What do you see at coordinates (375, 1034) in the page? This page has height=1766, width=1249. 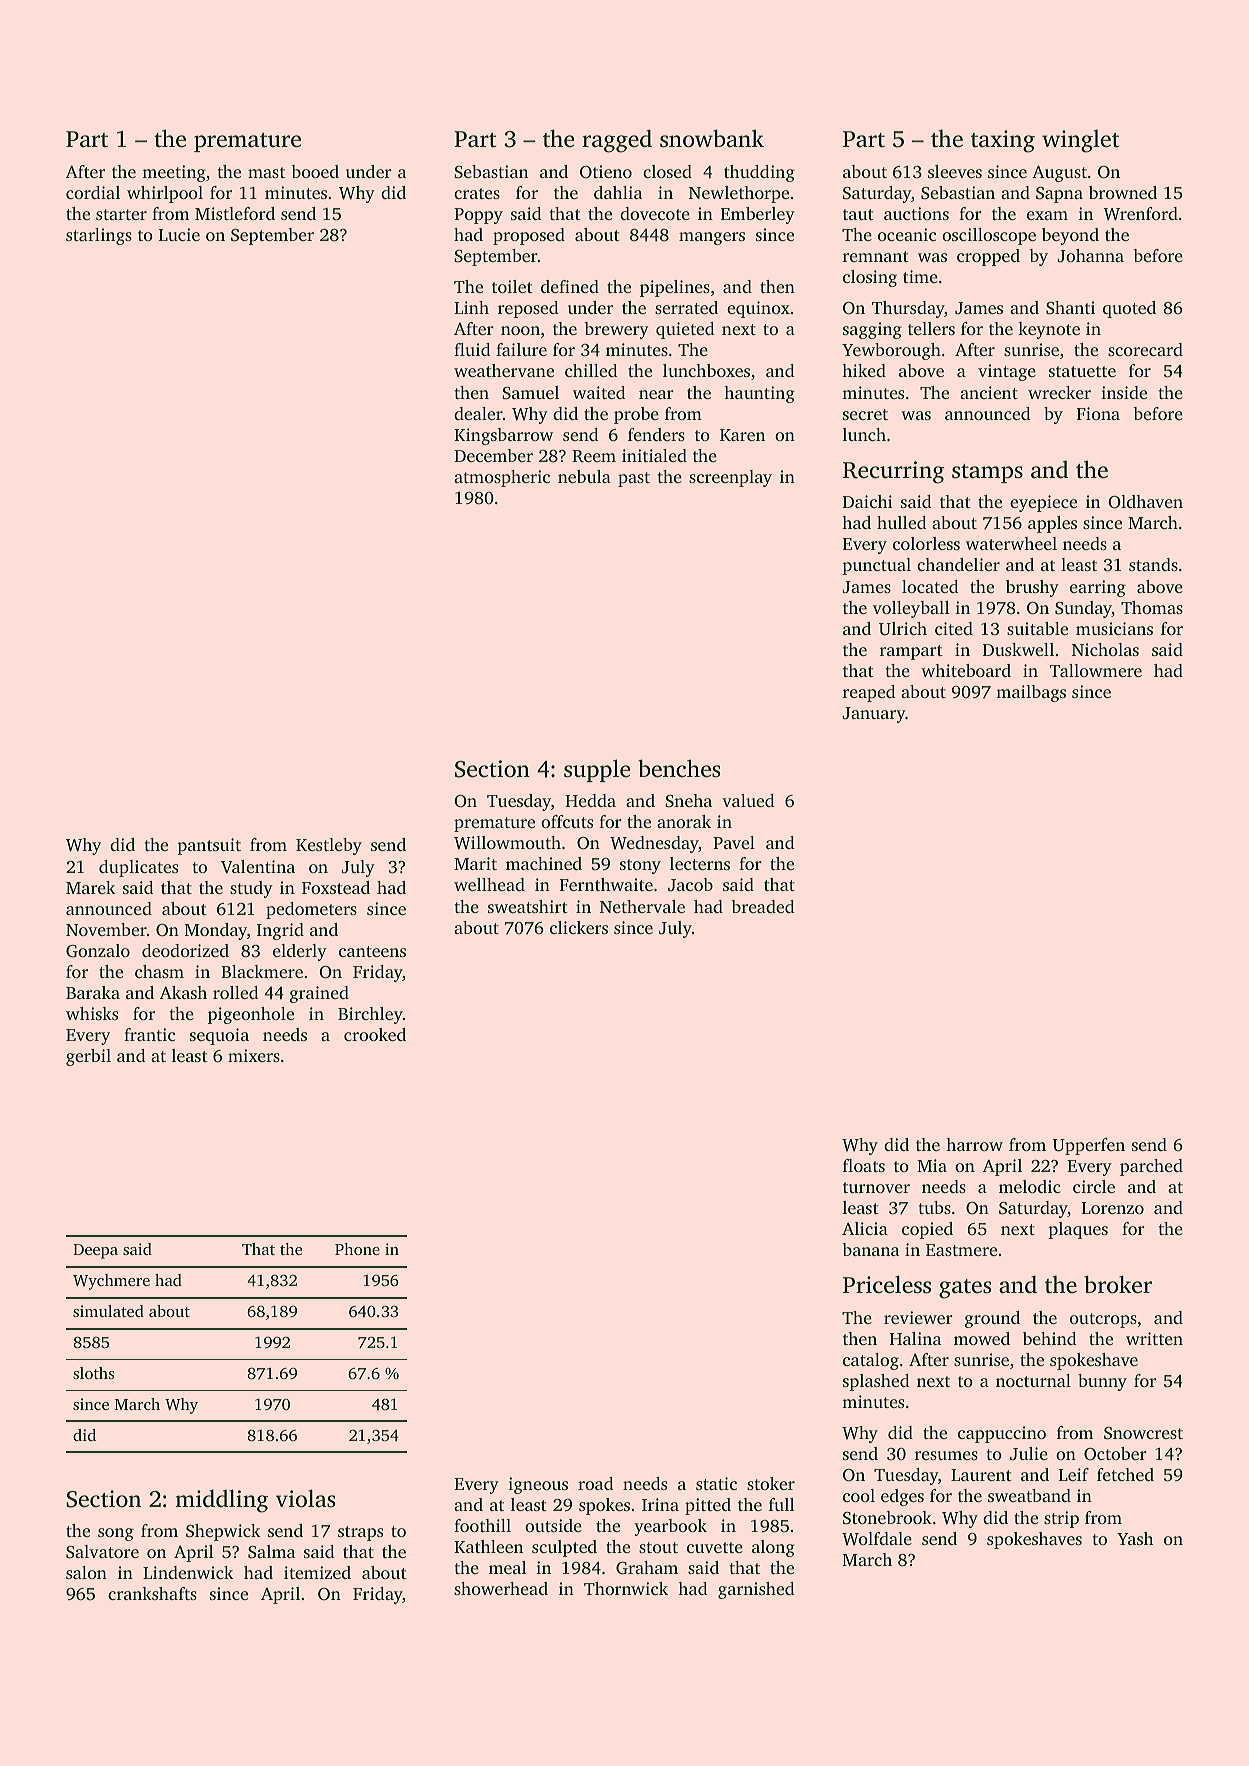 I see `crooked` at bounding box center [375, 1034].
